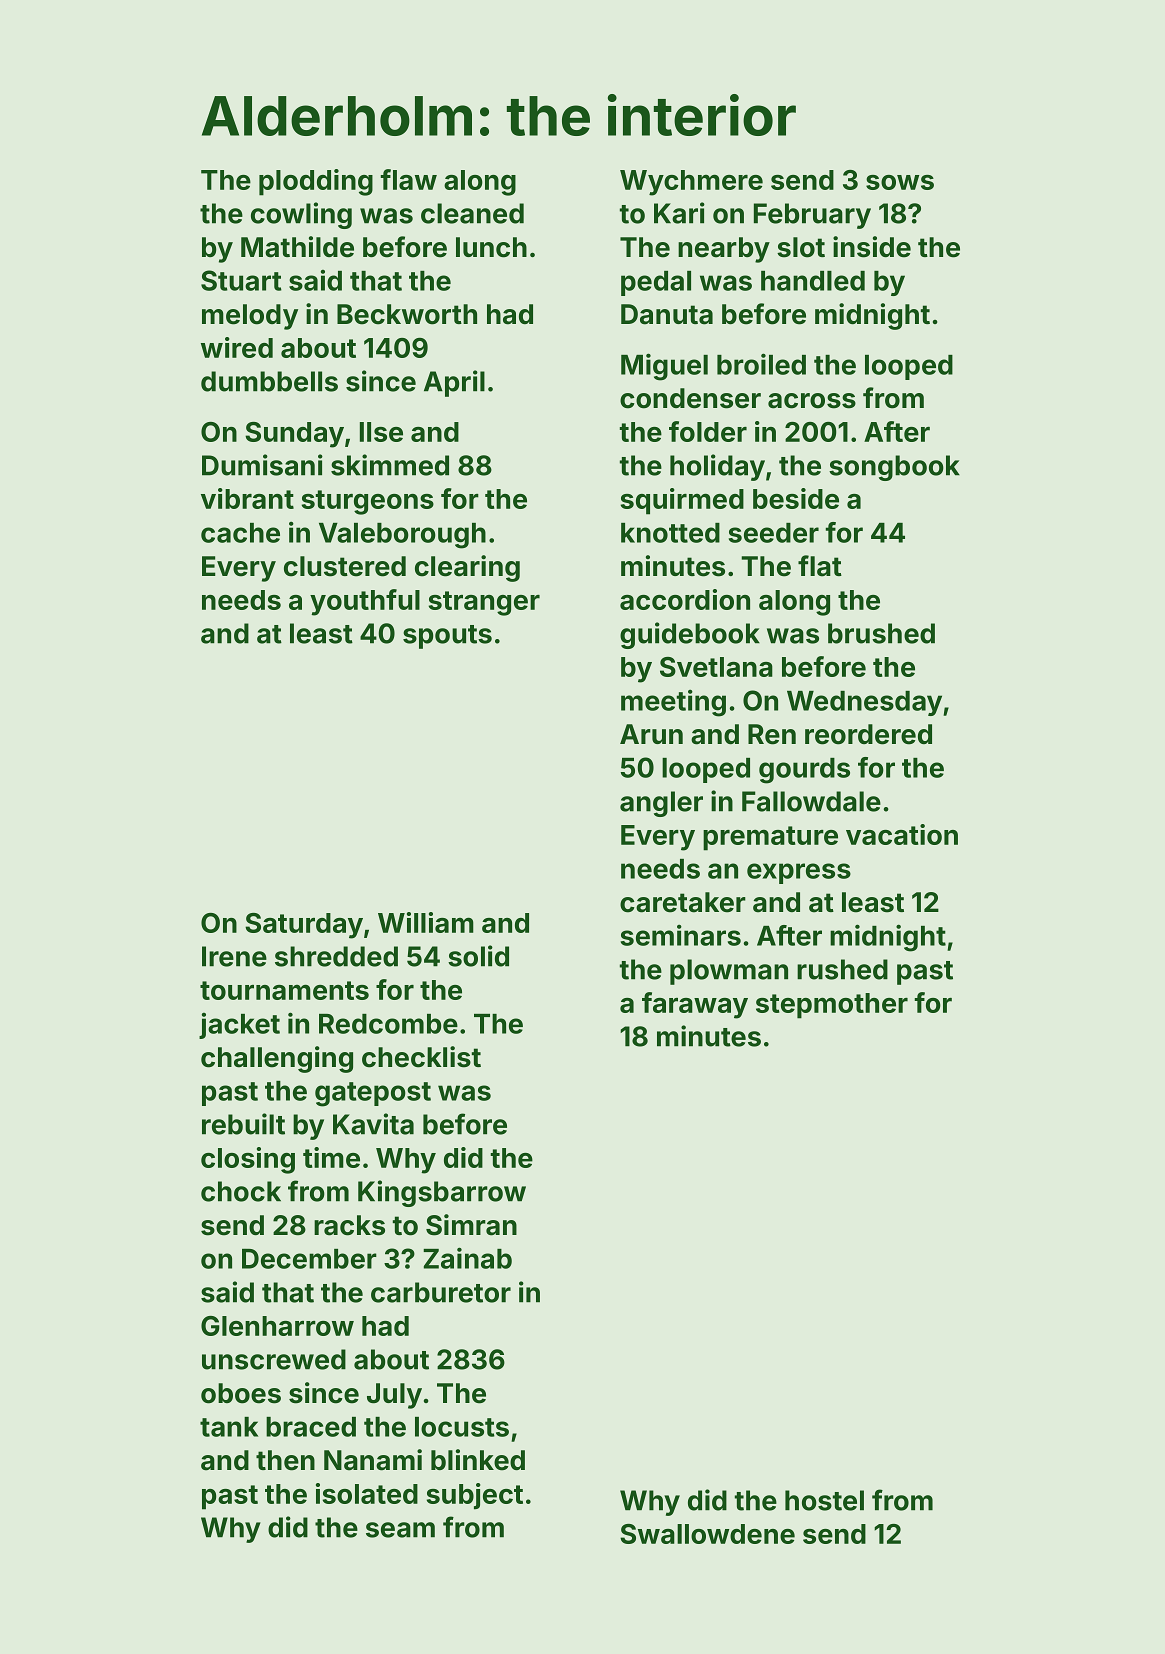 Image resolution: width=1165 pixels, height=1654 pixels. I want to click on skimmed, so click(390, 465).
